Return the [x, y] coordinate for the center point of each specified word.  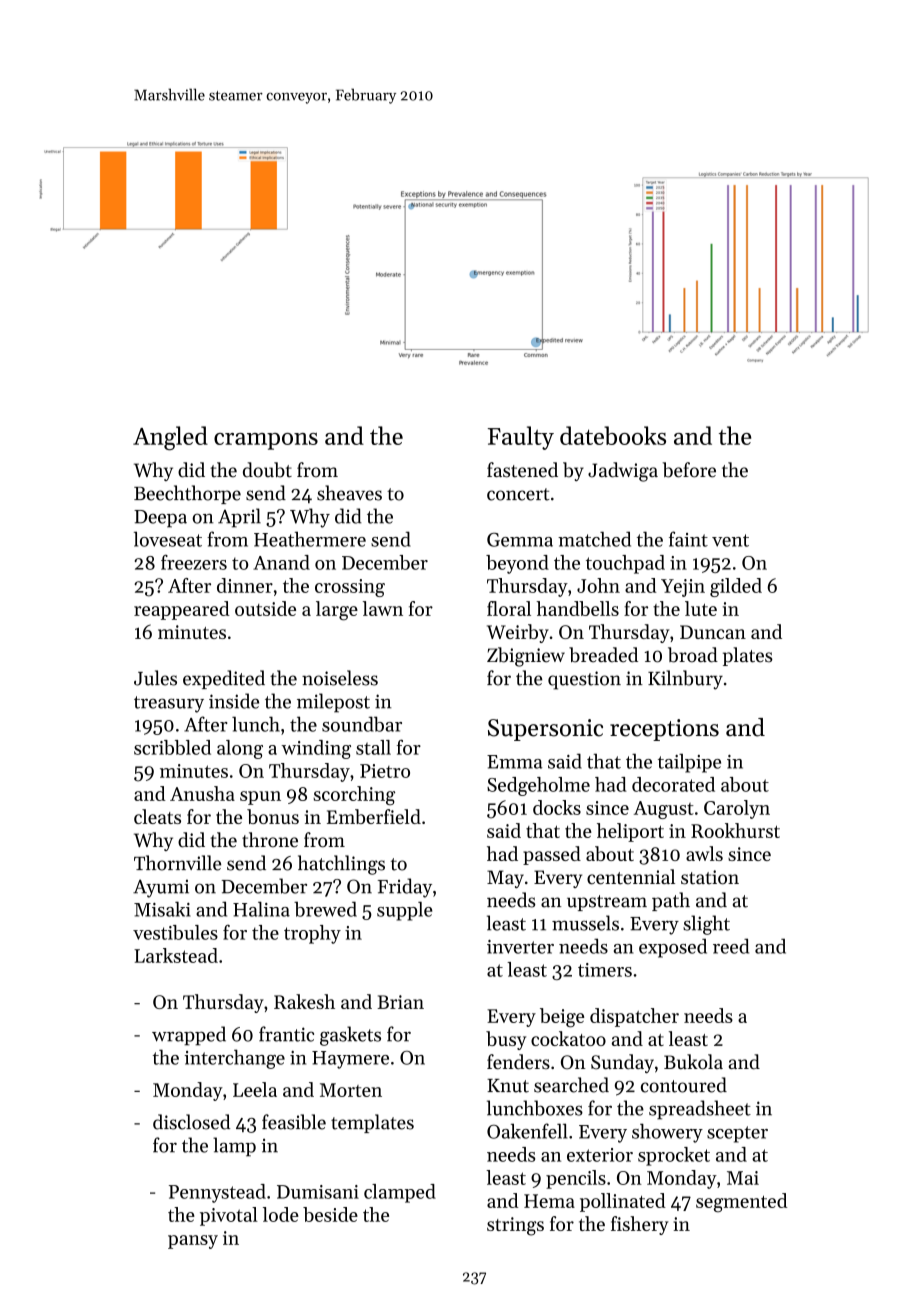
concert [518, 494]
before [689, 470]
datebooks [613, 435]
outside [265, 608]
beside [330, 1214]
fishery [640, 1225]
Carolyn [737, 809]
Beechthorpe [187, 494]
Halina [261, 909]
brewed [325, 909]
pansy [193, 1242]
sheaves [349, 493]
